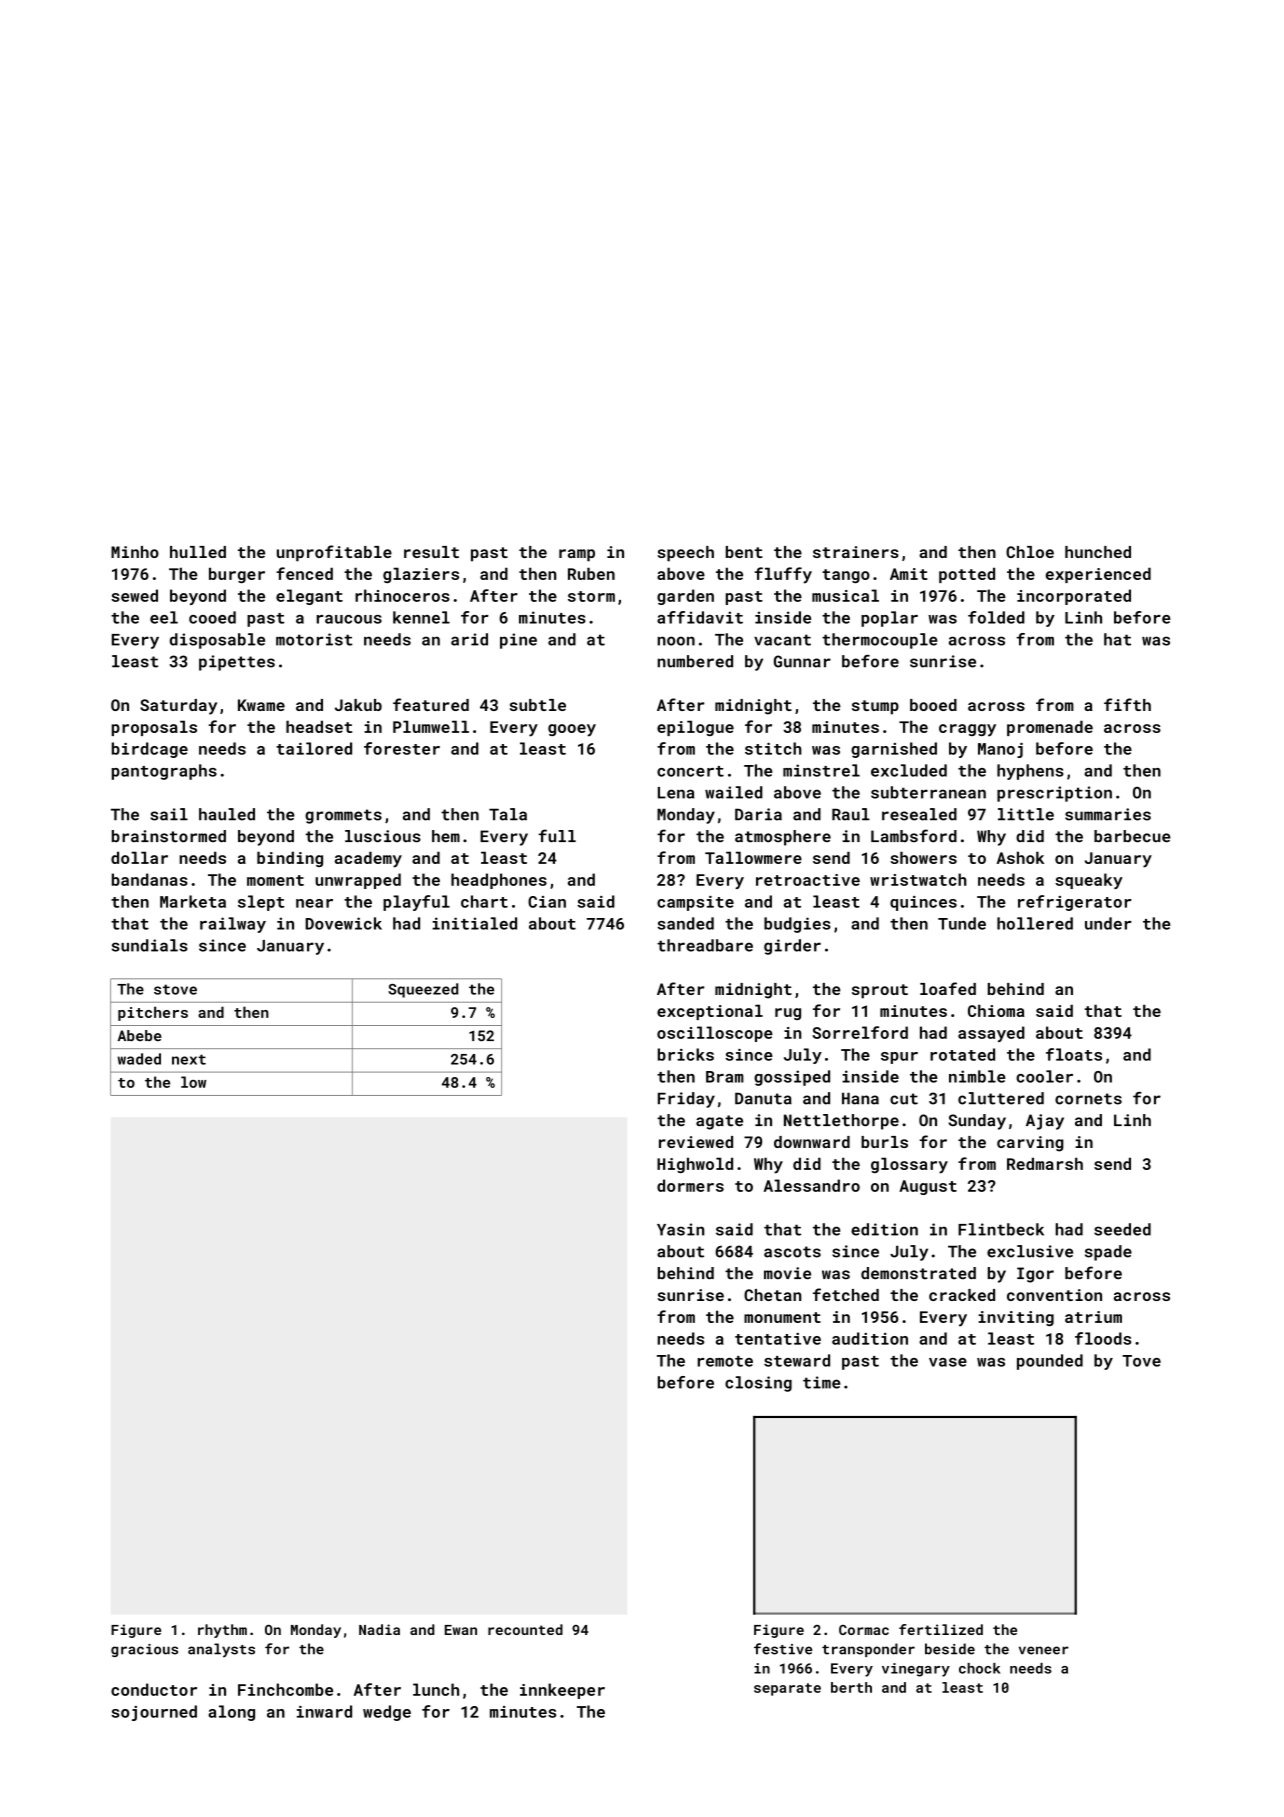 The height and width of the page is (1817, 1284). Describe the element at coordinates (725, 1361) in the page. I see `remote` at that location.
